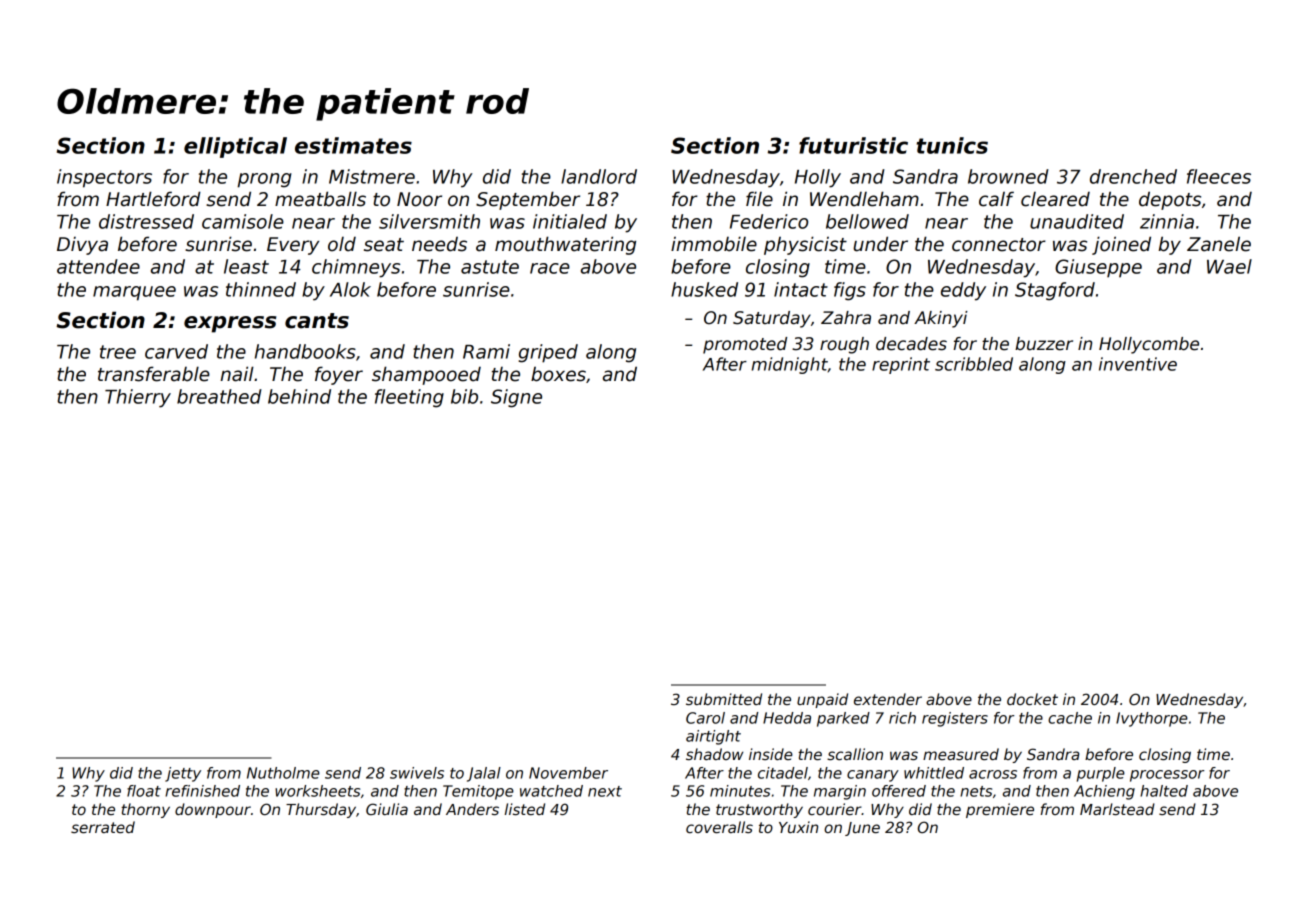 The image size is (1308, 924). I want to click on buzzer, so click(1044, 344).
